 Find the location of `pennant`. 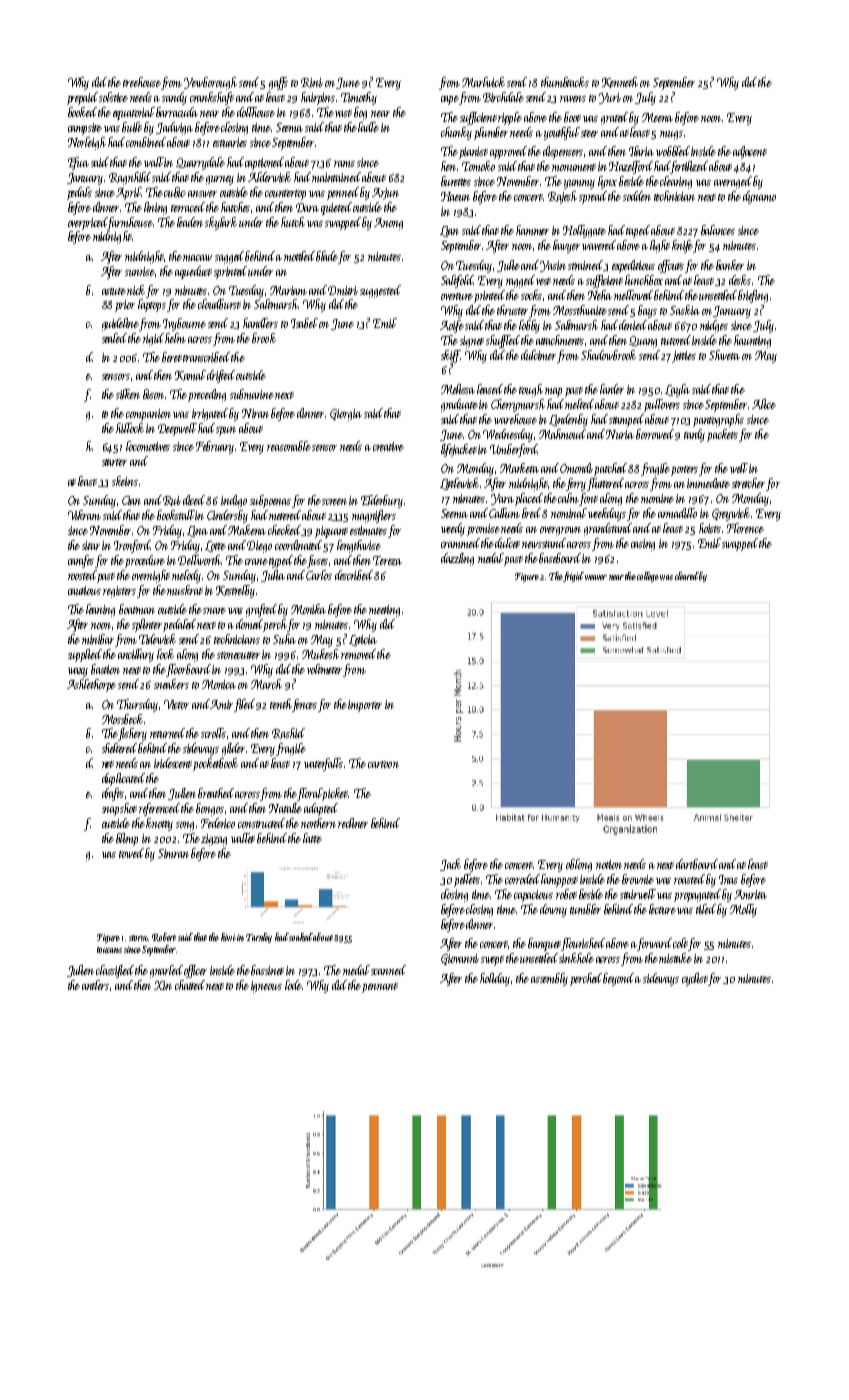

pennant is located at coordinates (380, 988).
